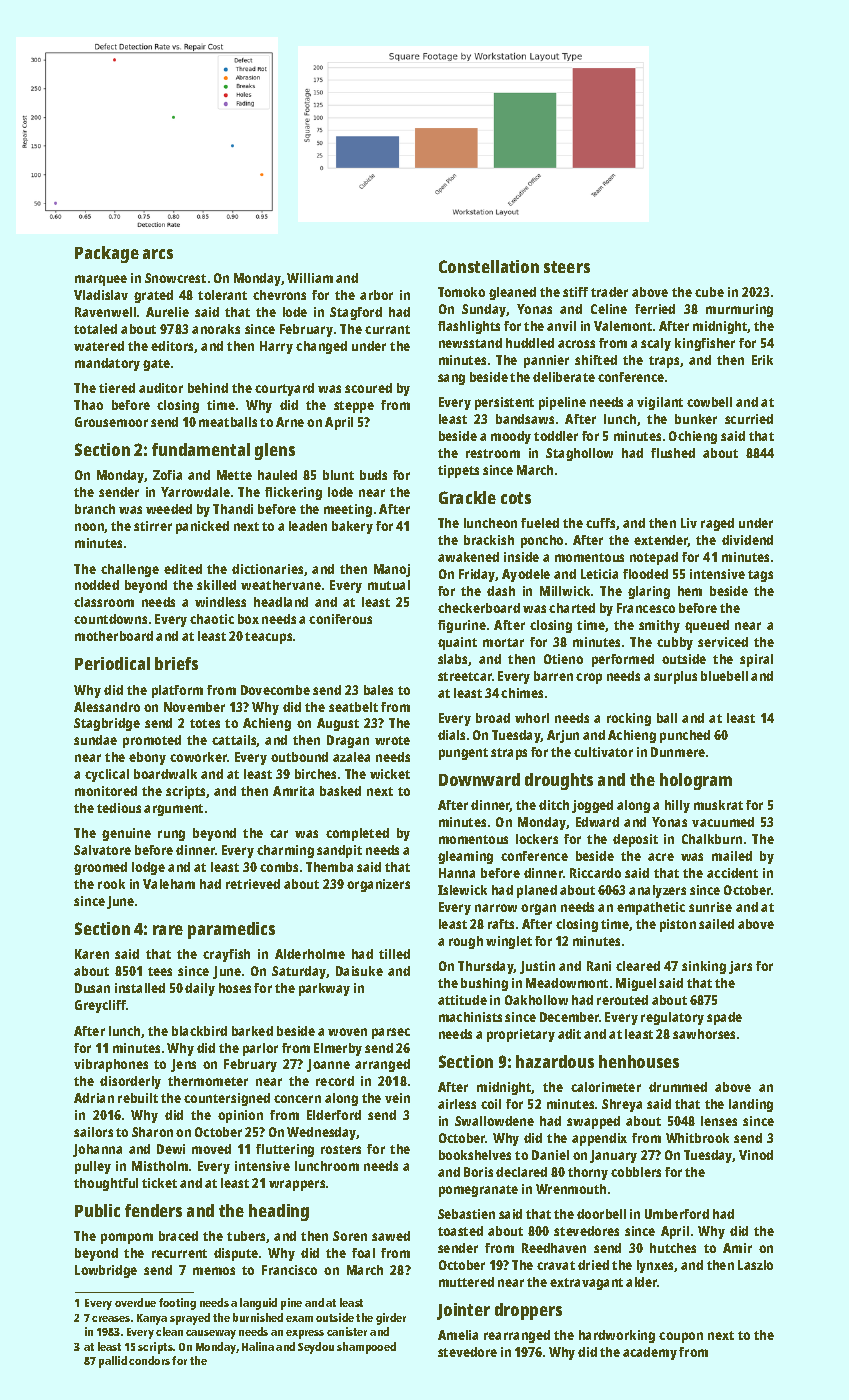  What do you see at coordinates (462, 890) in the document?
I see `Islewick` at bounding box center [462, 890].
